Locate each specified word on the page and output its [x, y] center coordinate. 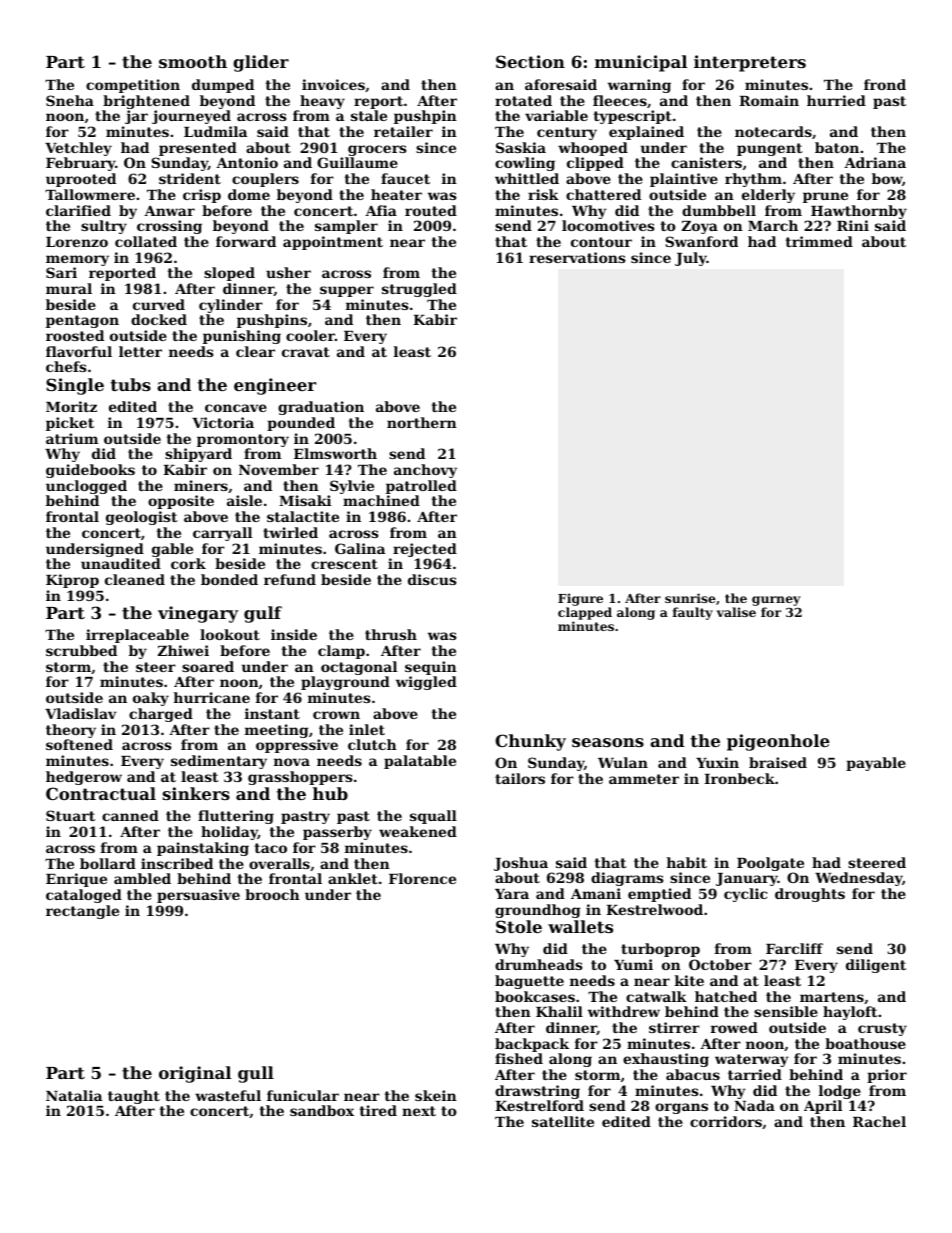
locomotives [608, 225]
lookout [230, 634]
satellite [563, 1121]
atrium [72, 438]
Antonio [247, 162]
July [691, 259]
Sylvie [352, 487]
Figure [580, 599]
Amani [596, 893]
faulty [693, 613]
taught [134, 1097]
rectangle [82, 912]
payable [876, 764]
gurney [776, 601]
